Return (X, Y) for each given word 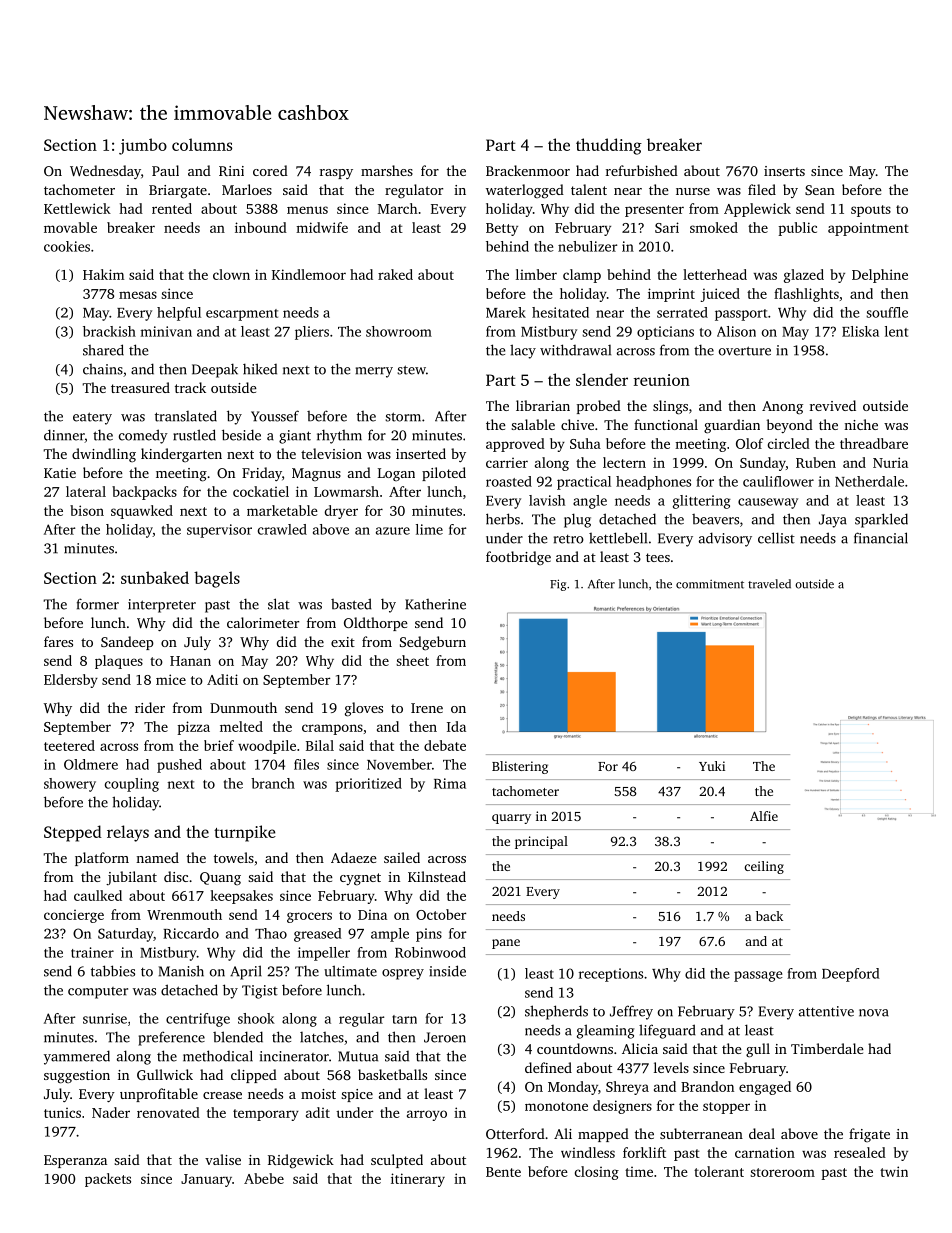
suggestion (77, 1077)
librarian (543, 405)
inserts (784, 171)
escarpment (242, 315)
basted (351, 604)
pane (506, 944)
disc (176, 876)
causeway (768, 503)
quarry (511, 819)
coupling (132, 785)
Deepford (851, 975)
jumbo (143, 146)
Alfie (764, 816)
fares (58, 641)
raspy (336, 174)
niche (861, 424)
